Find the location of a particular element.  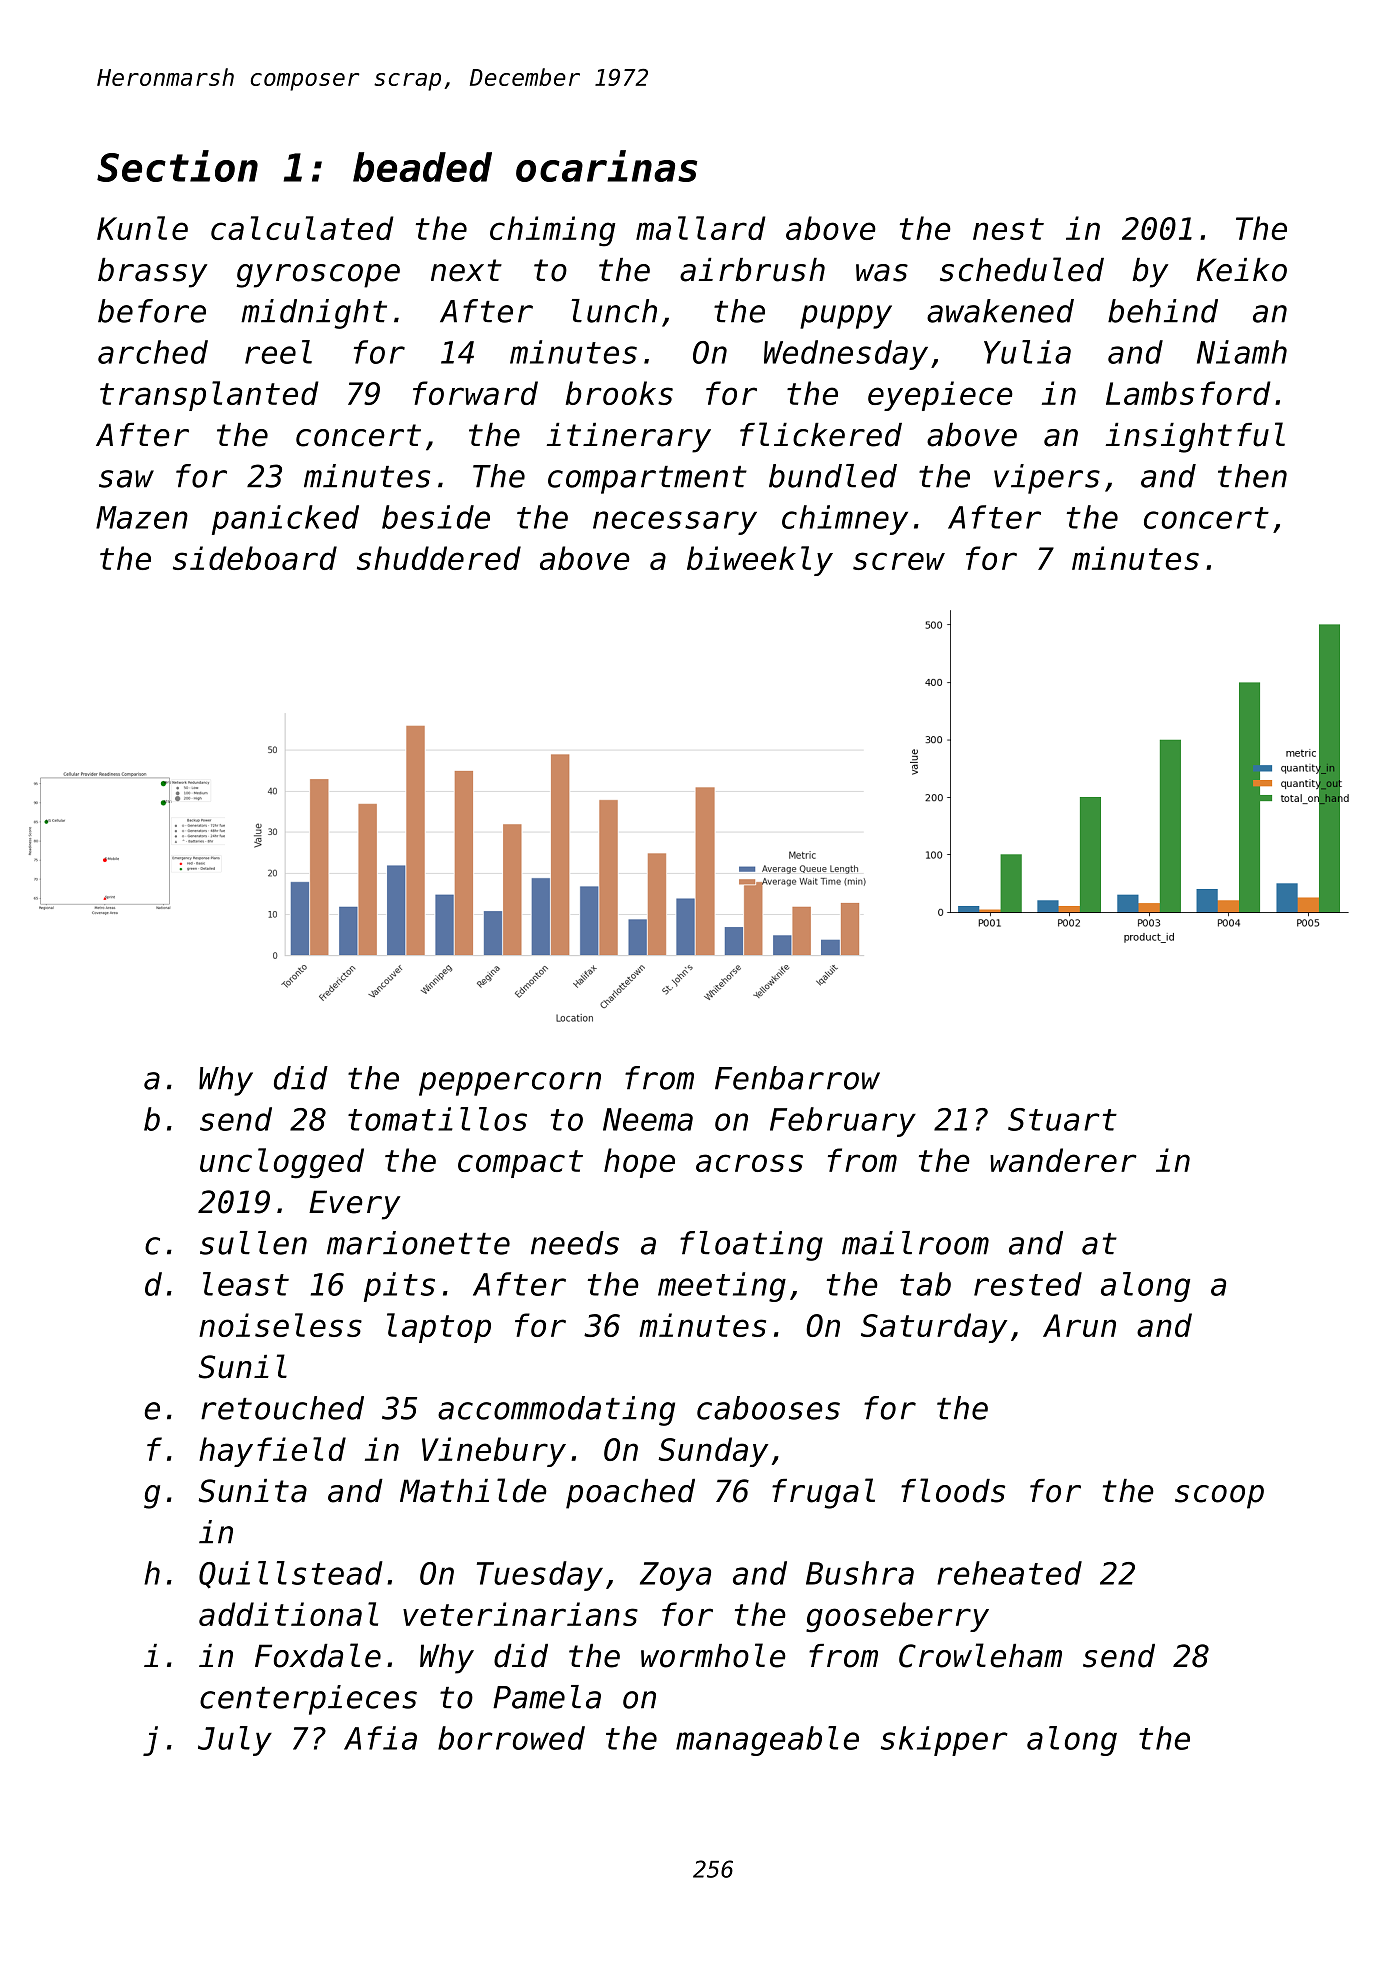

ocarinas is located at coordinates (606, 166).
